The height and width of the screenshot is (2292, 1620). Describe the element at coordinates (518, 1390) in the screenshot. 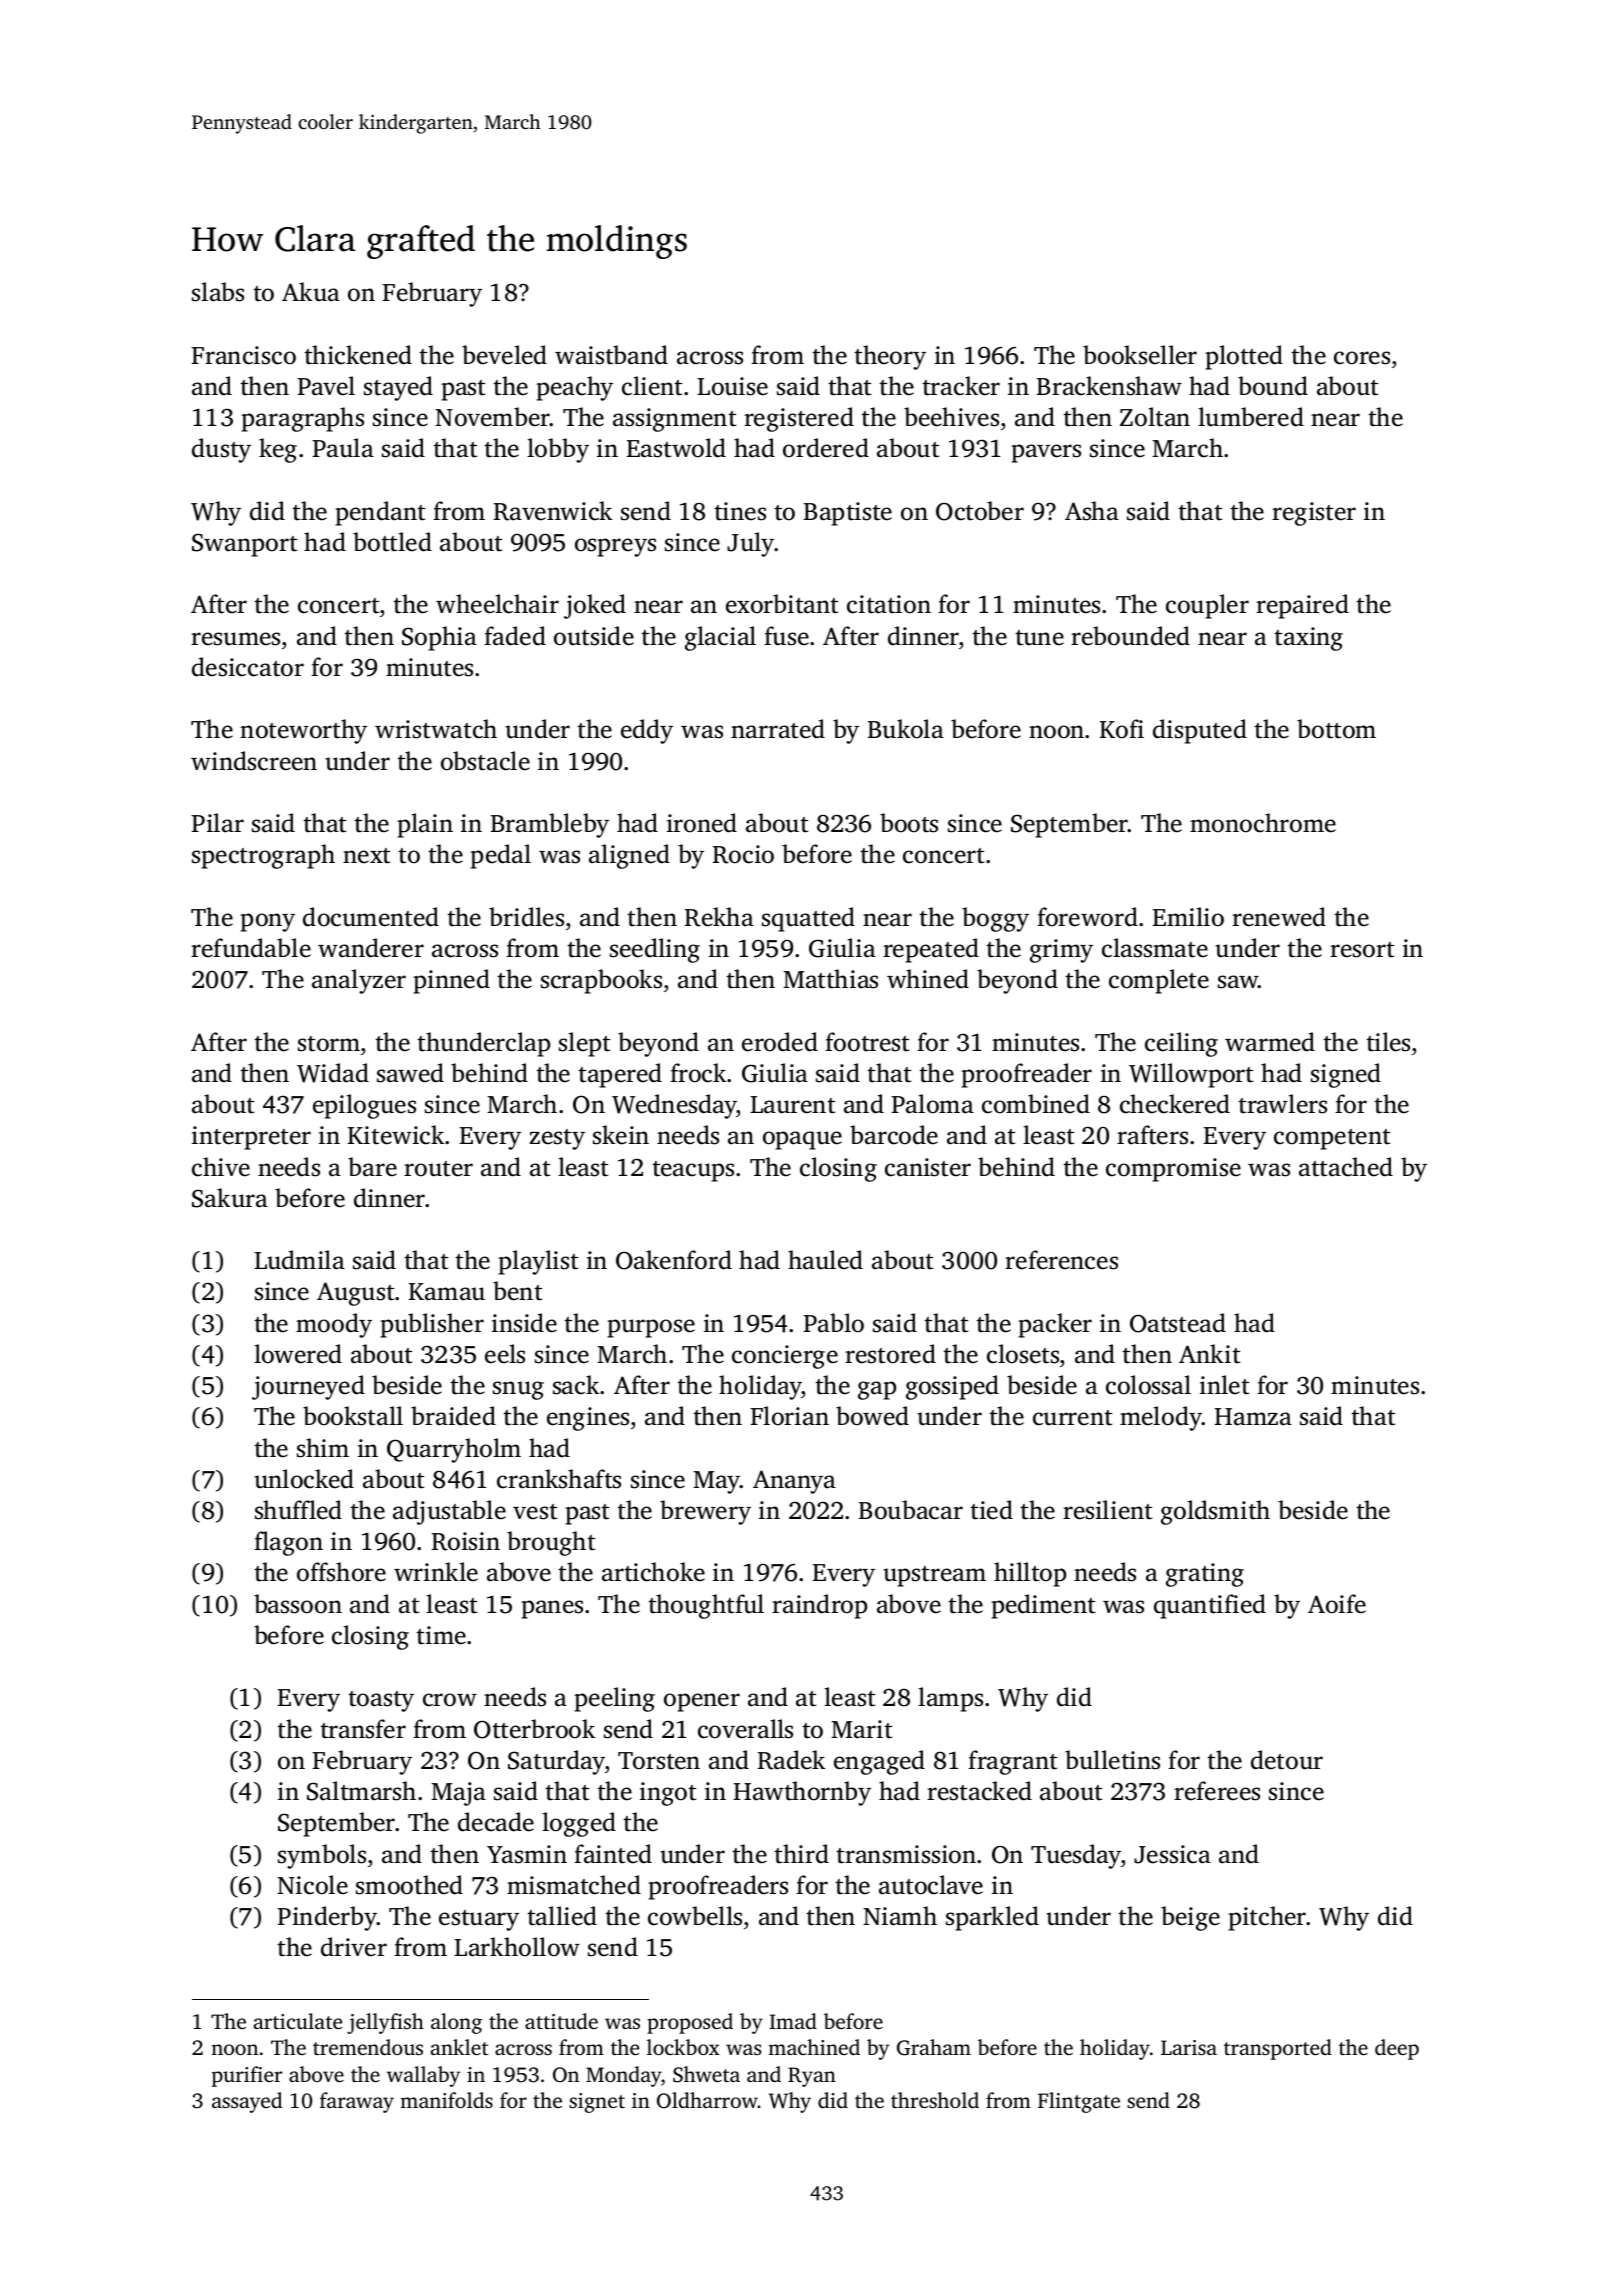

I see `snug` at that location.
